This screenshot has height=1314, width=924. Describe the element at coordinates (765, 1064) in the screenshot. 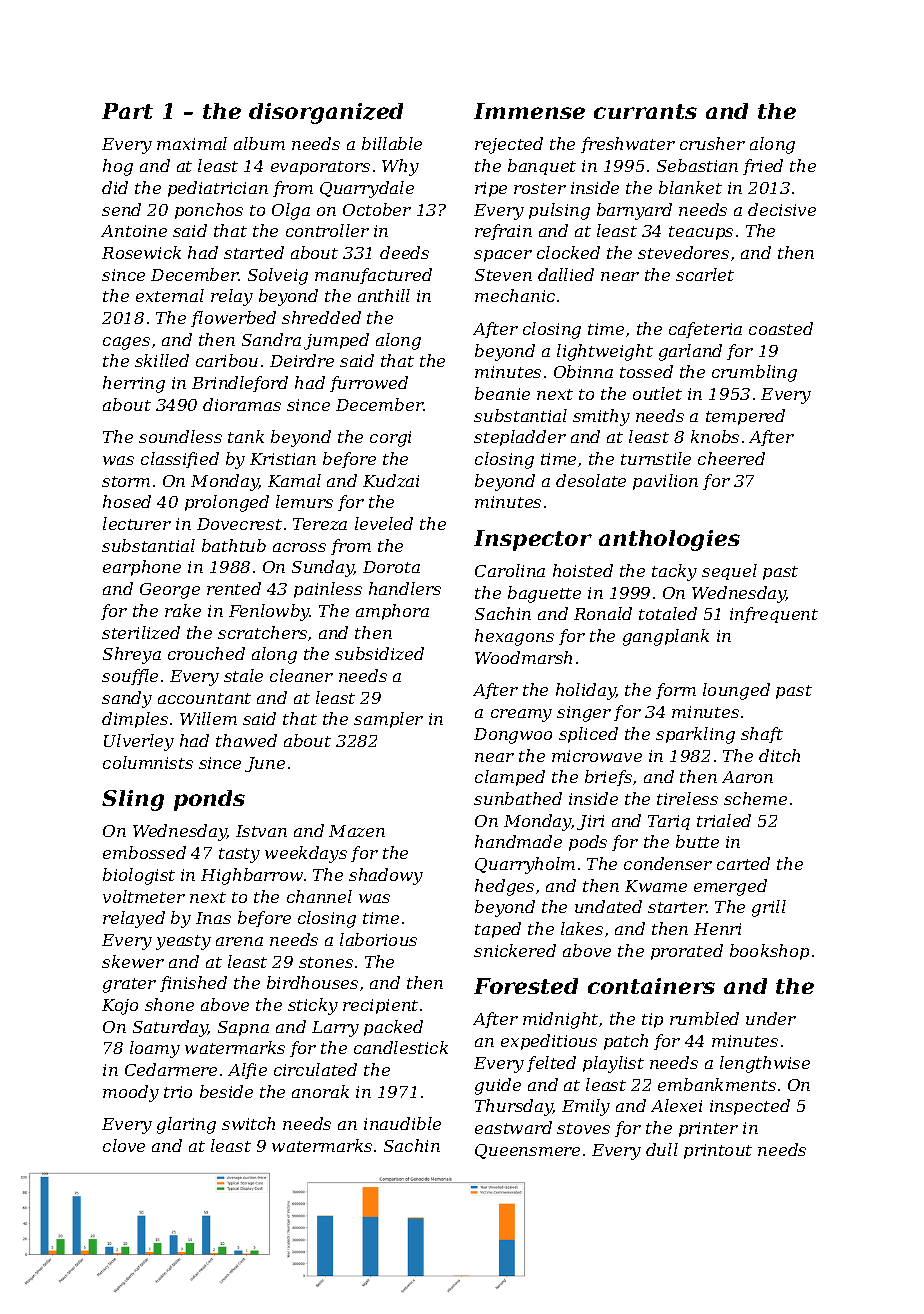

I see `lengthwise` at that location.
